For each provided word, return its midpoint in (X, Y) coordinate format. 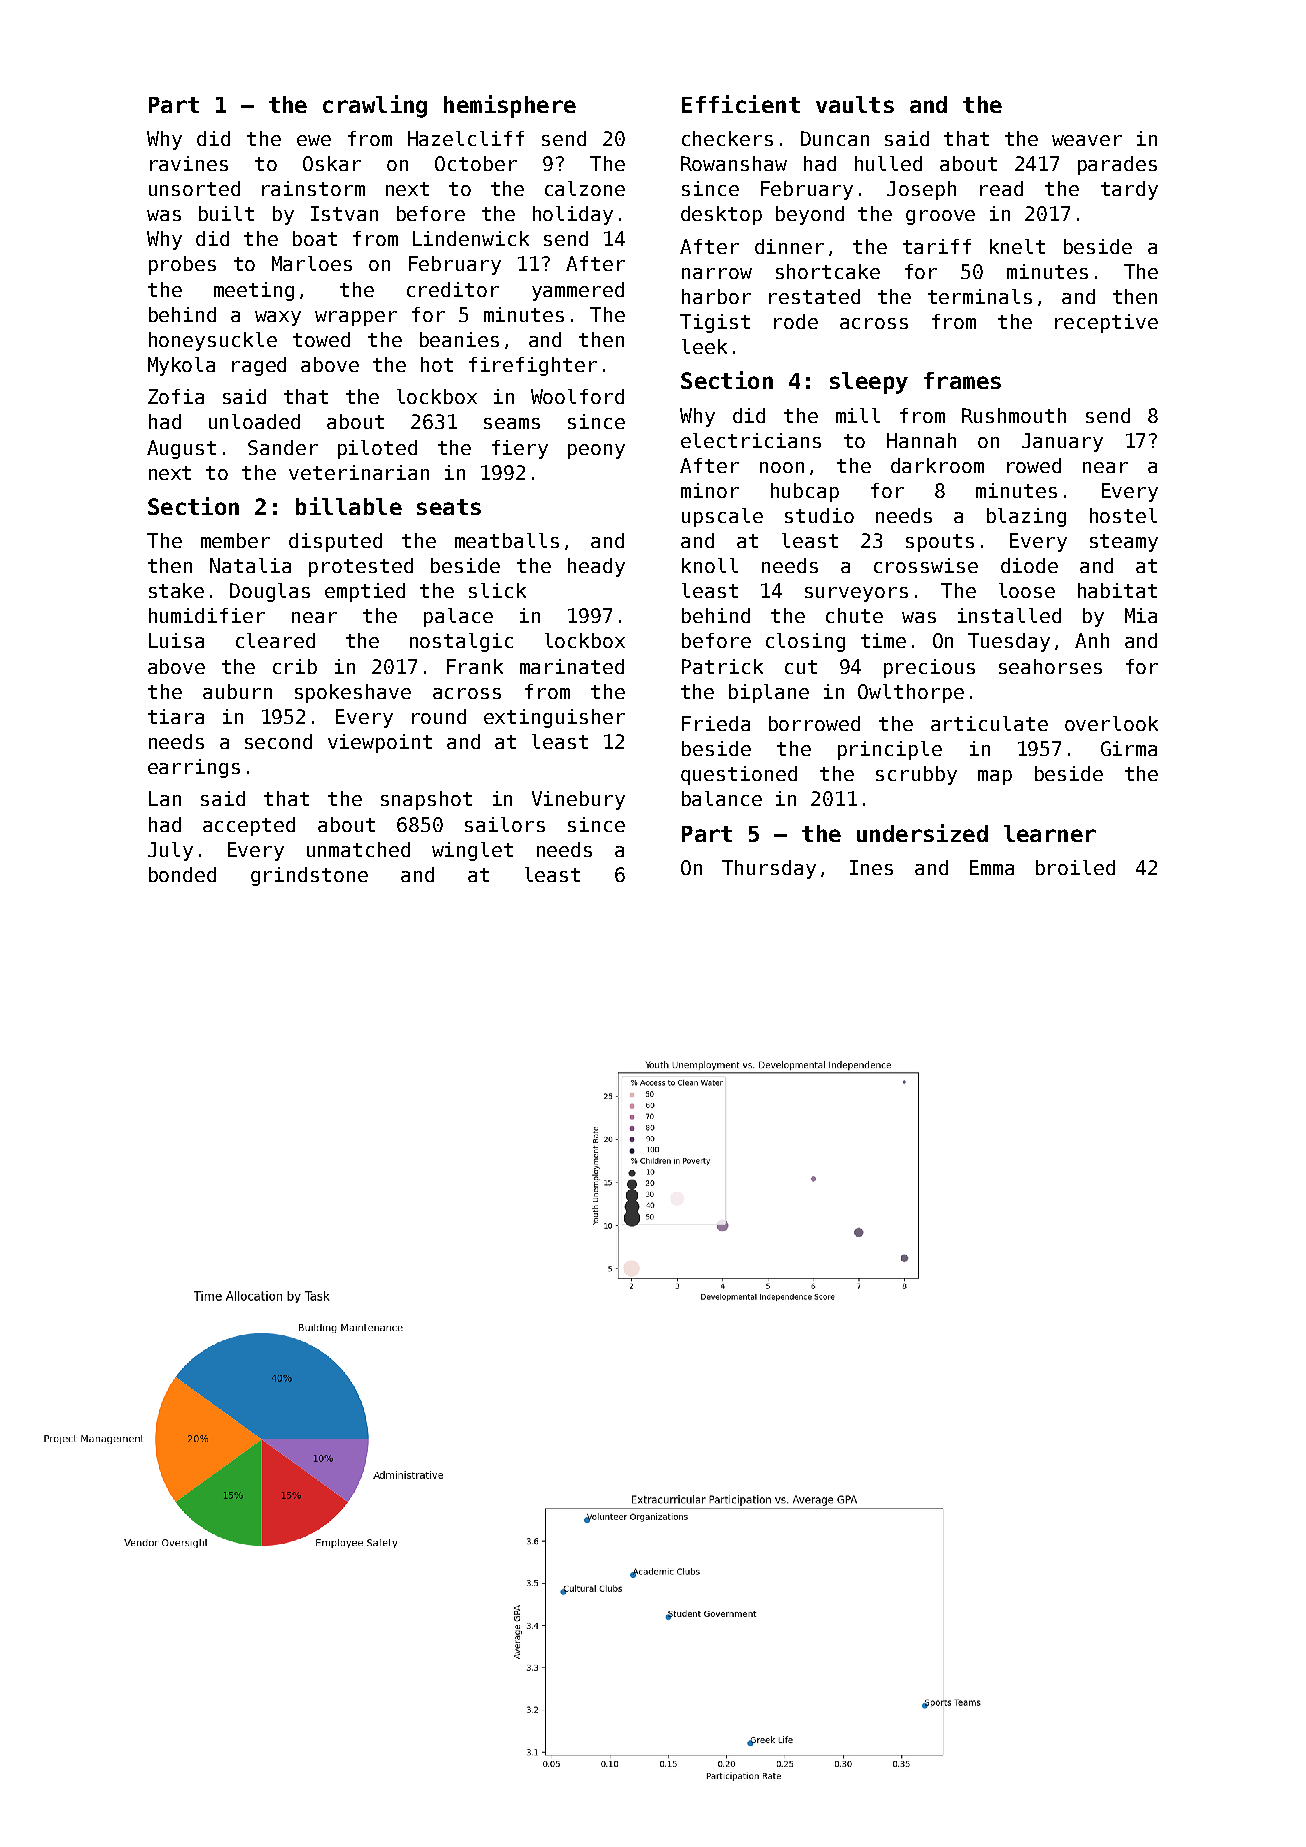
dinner (789, 246)
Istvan (344, 213)
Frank (475, 666)
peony (596, 451)
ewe (314, 140)
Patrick (722, 666)
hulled (888, 163)
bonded (182, 874)
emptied (365, 592)
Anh (1092, 640)
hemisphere (510, 106)
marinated (572, 666)
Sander (283, 447)
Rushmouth (1014, 415)
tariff (937, 246)
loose (1027, 590)
